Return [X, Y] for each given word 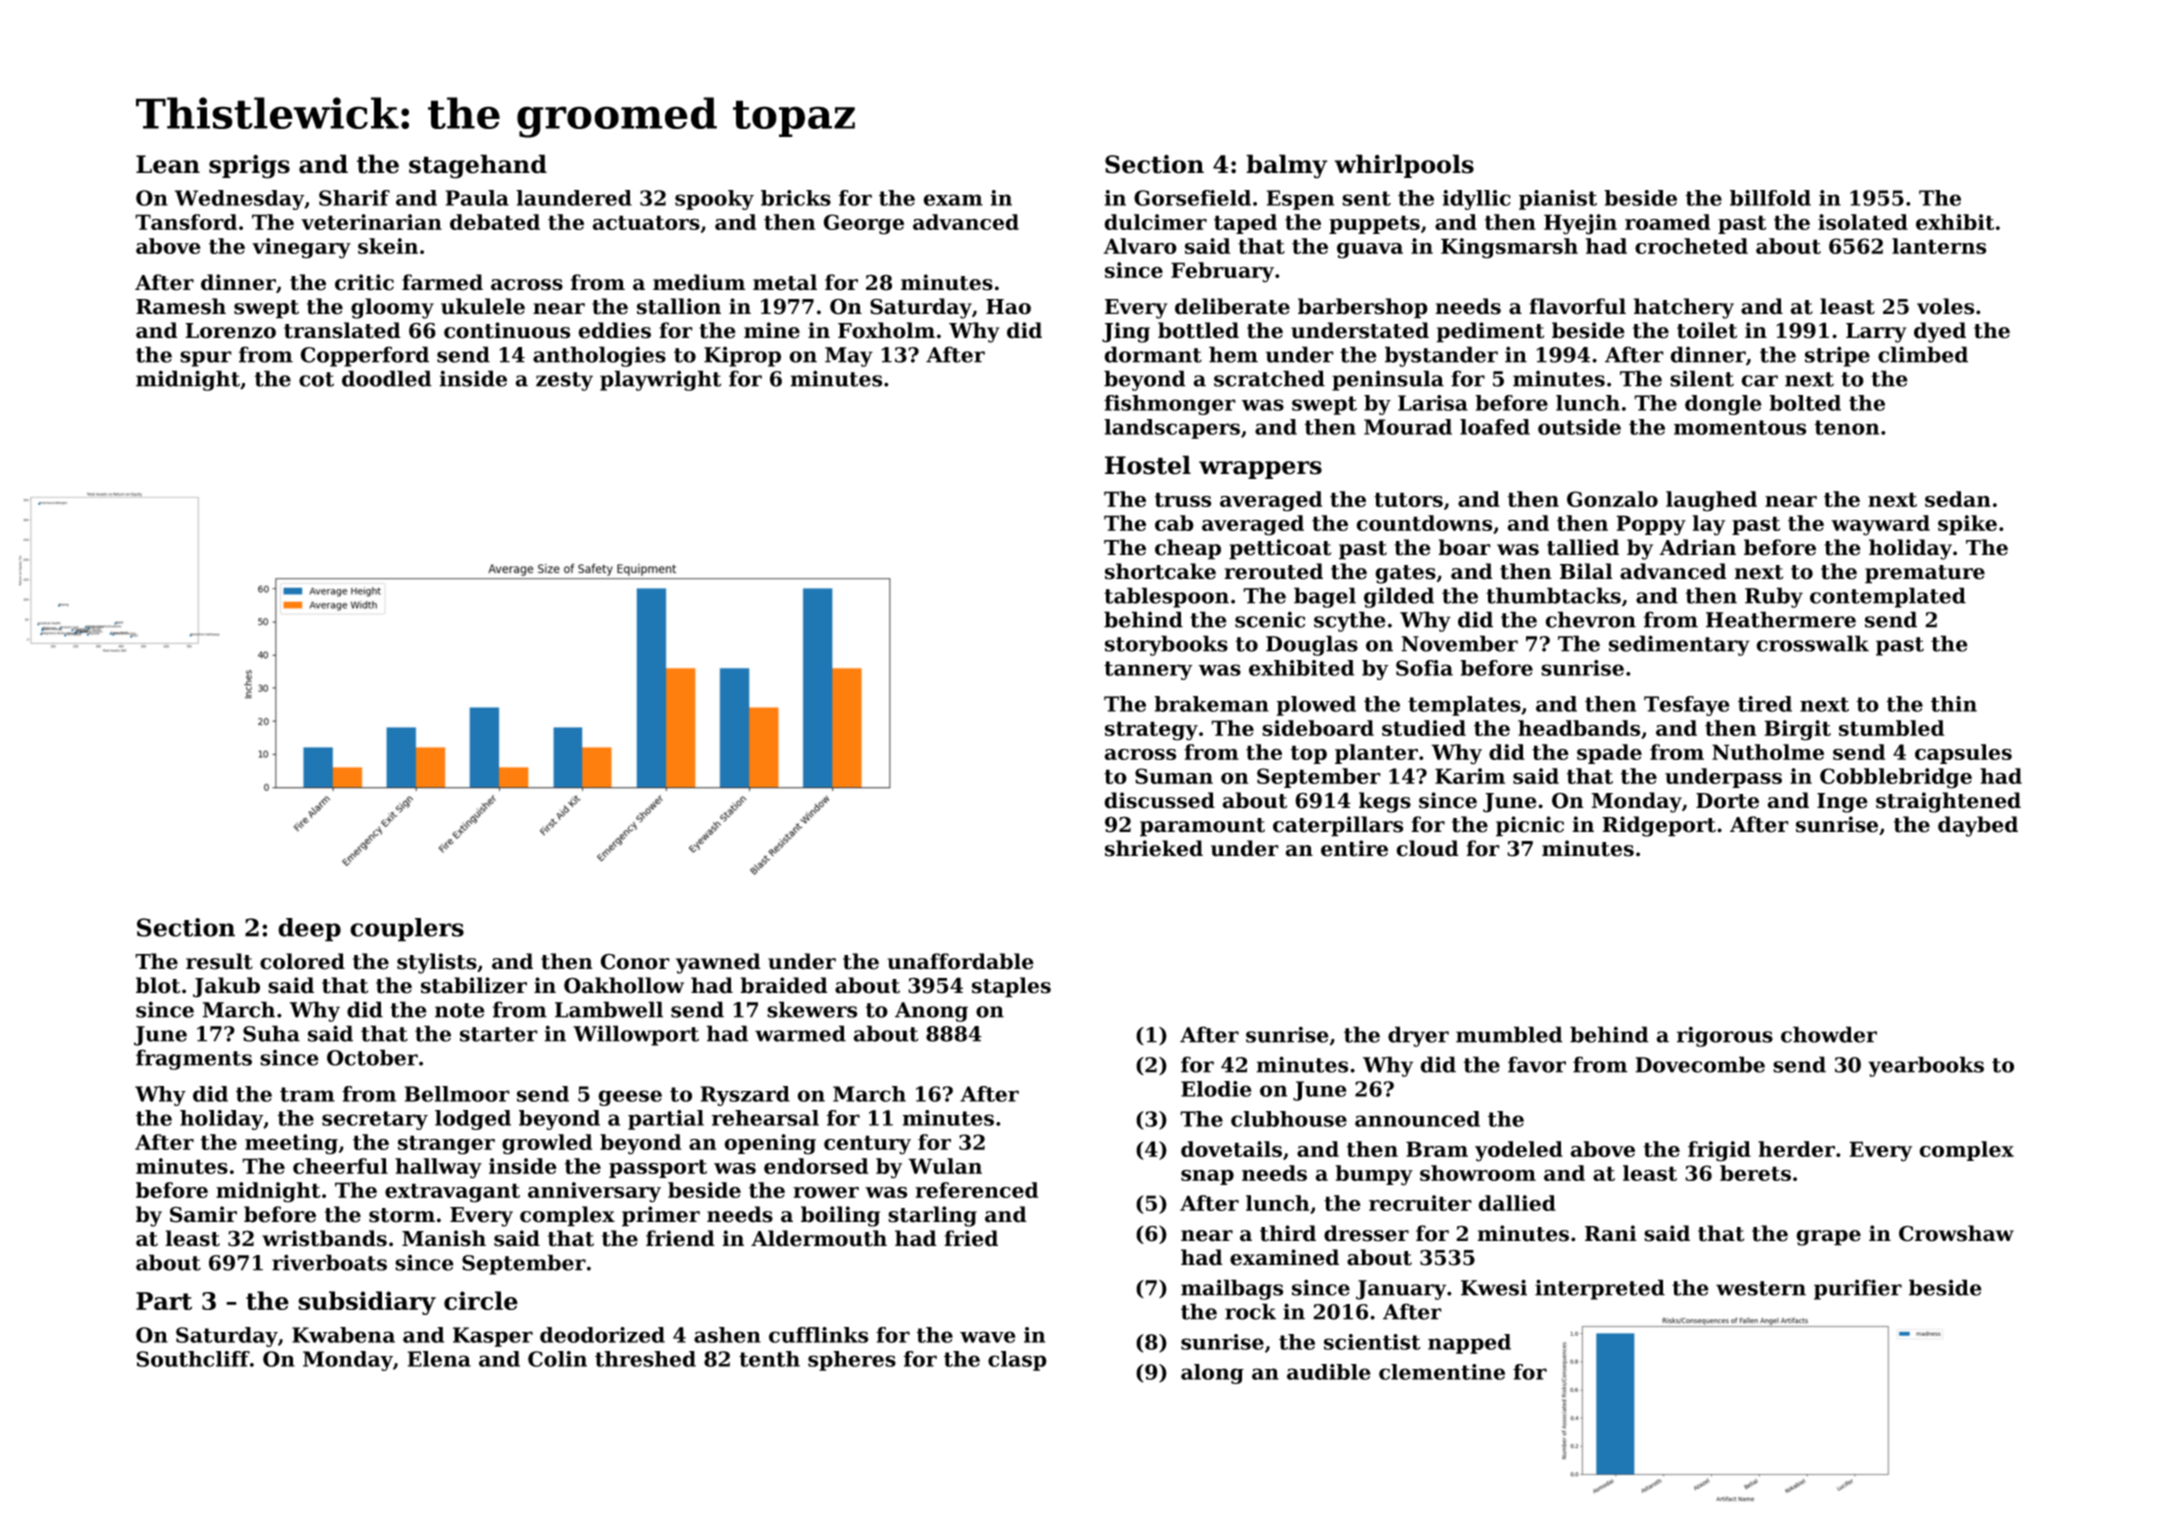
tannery [1148, 670]
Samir [203, 1214]
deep [309, 930]
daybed [1978, 826]
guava [1370, 251]
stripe [1837, 356]
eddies [614, 330]
